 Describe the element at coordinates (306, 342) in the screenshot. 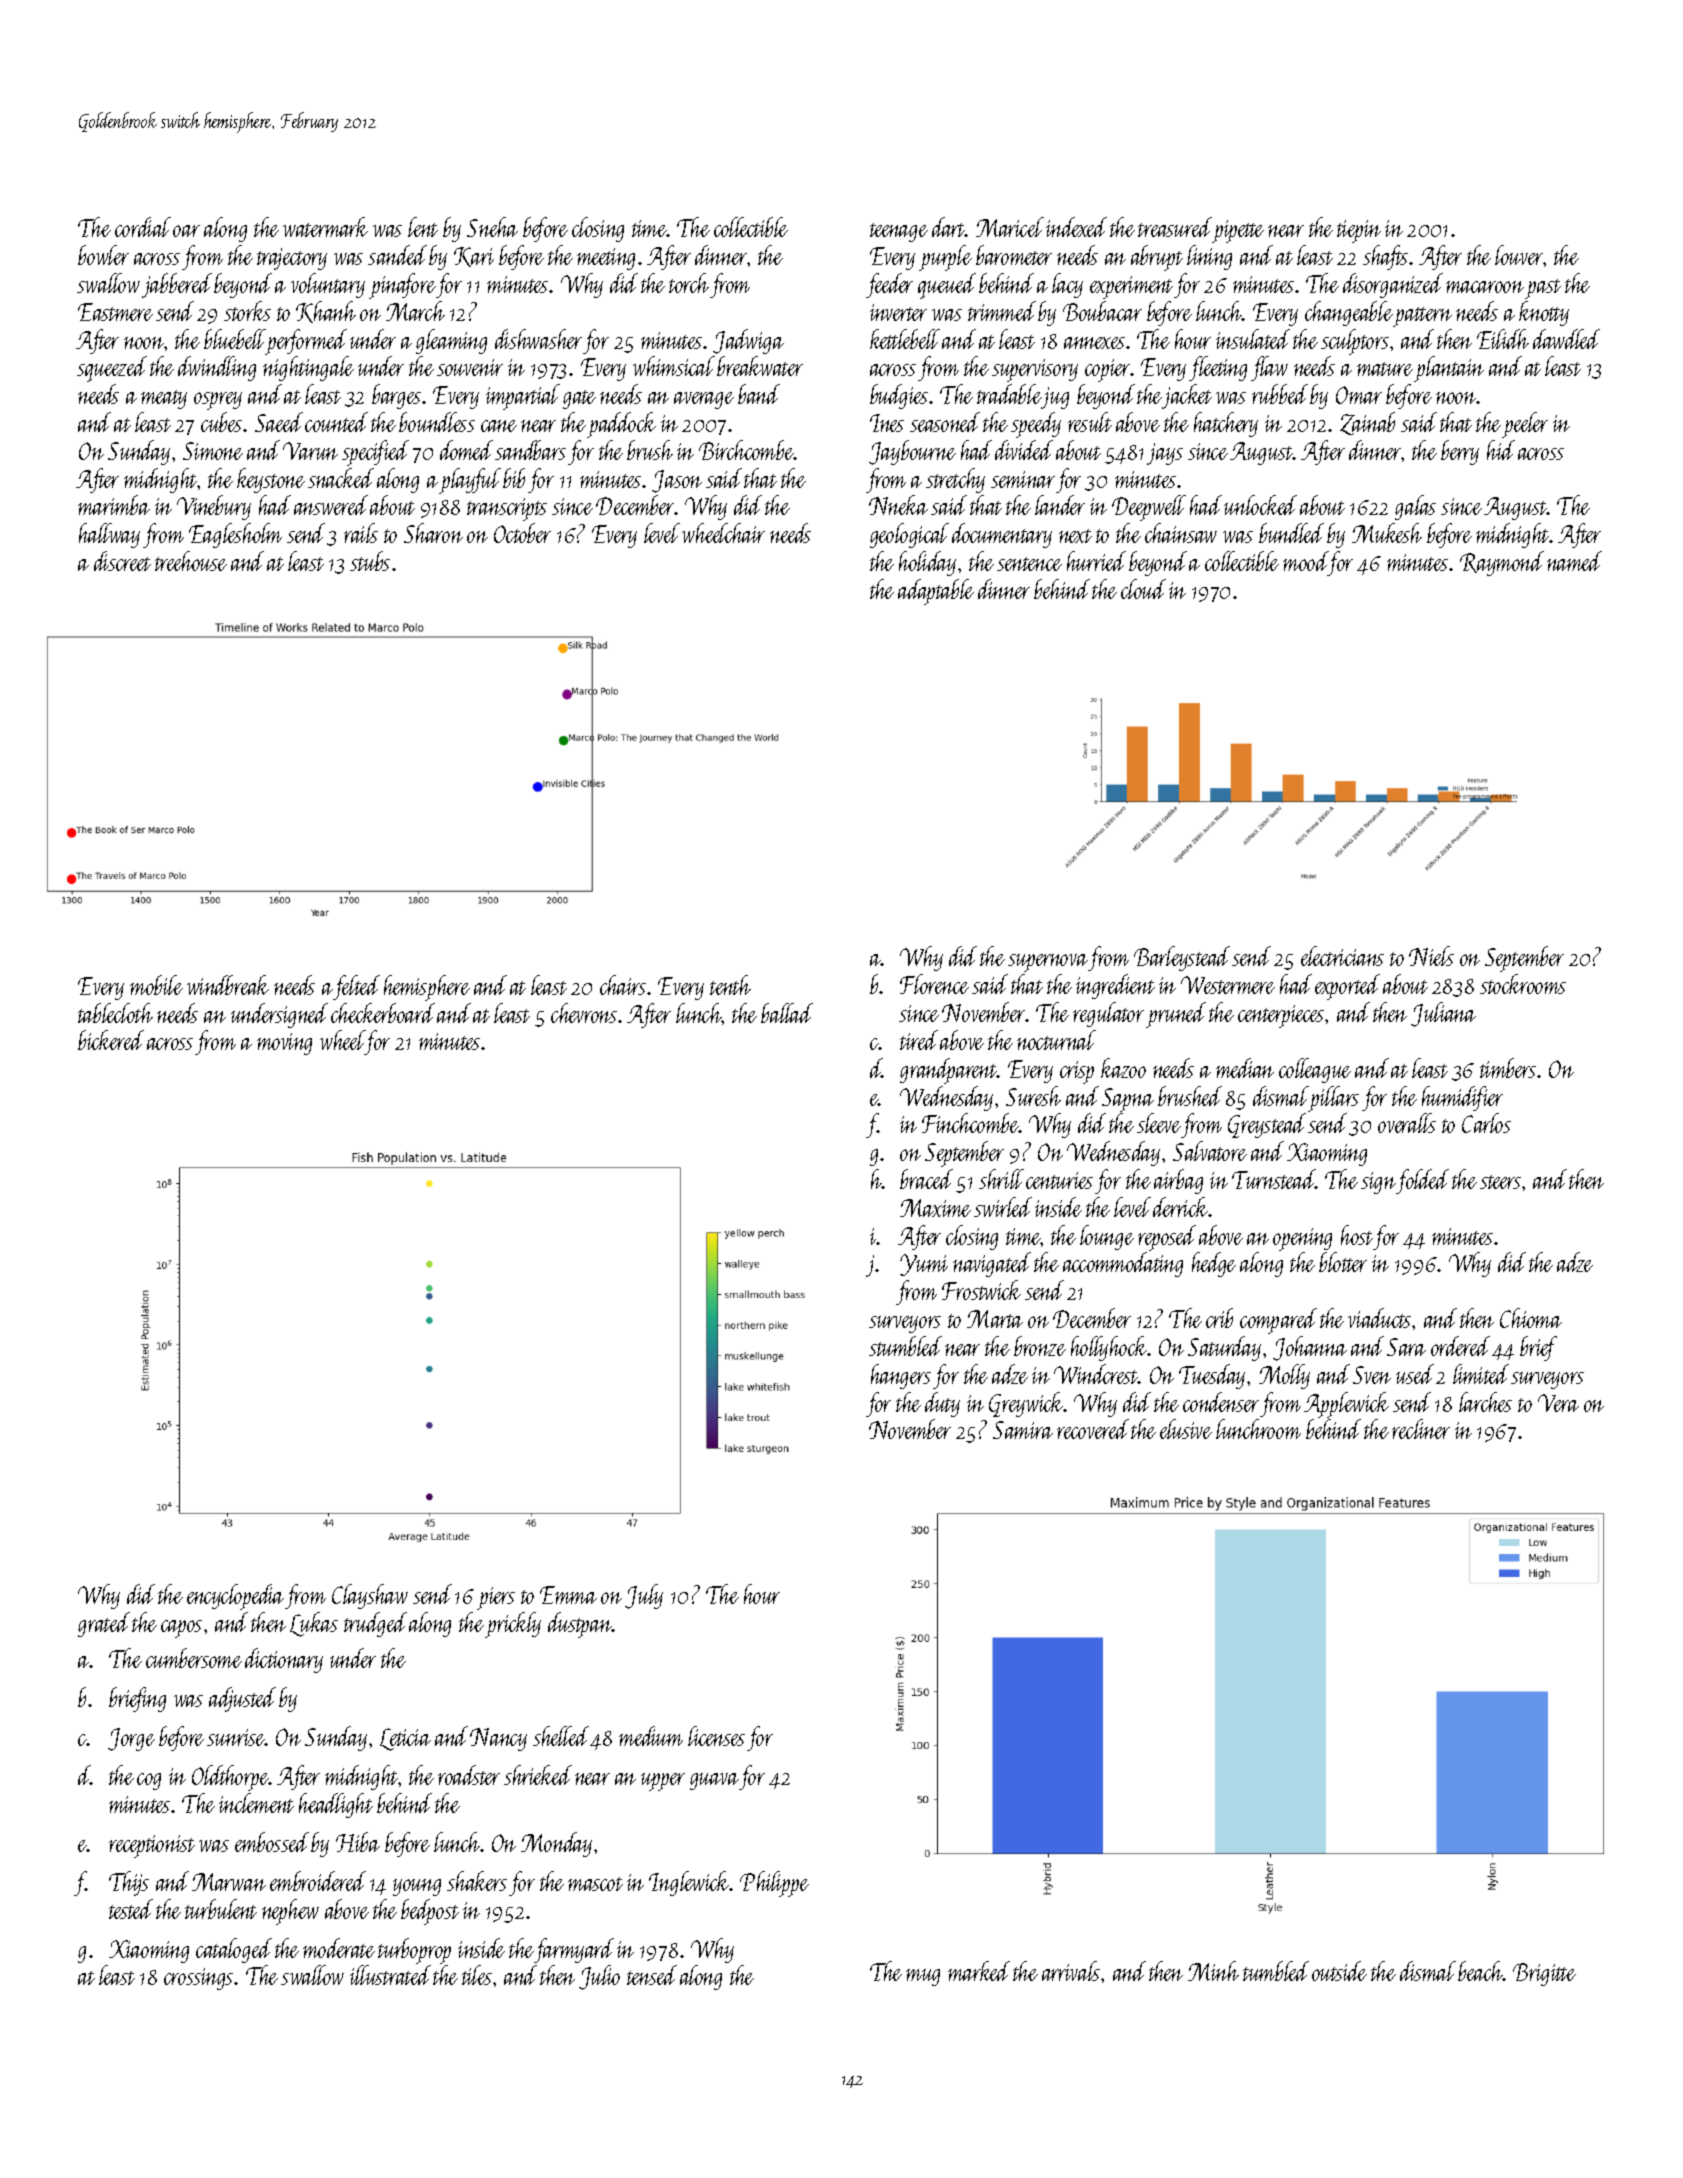

I see `performed` at that location.
